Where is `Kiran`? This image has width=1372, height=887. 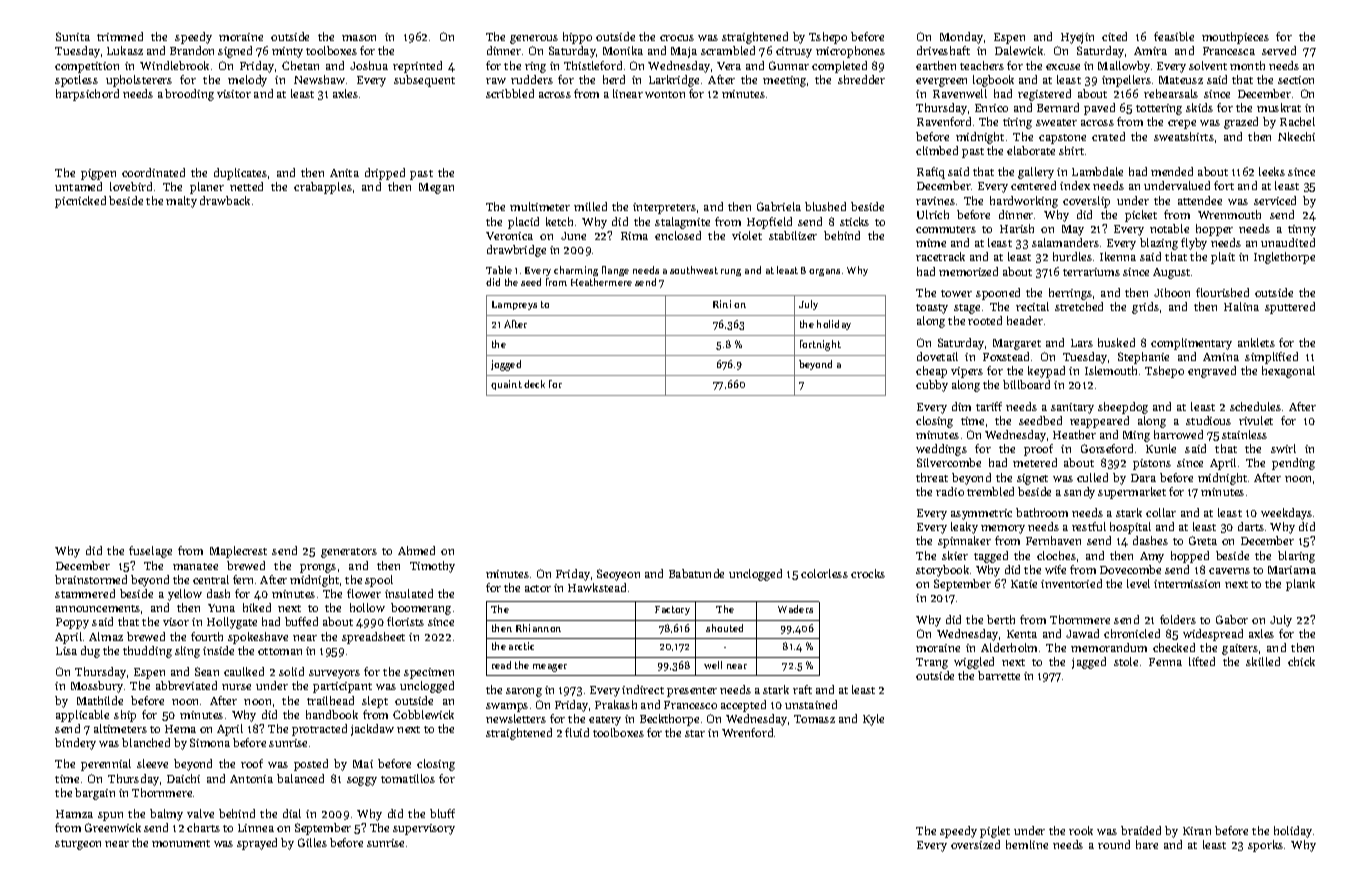
Kiran is located at coordinates (1197, 831).
